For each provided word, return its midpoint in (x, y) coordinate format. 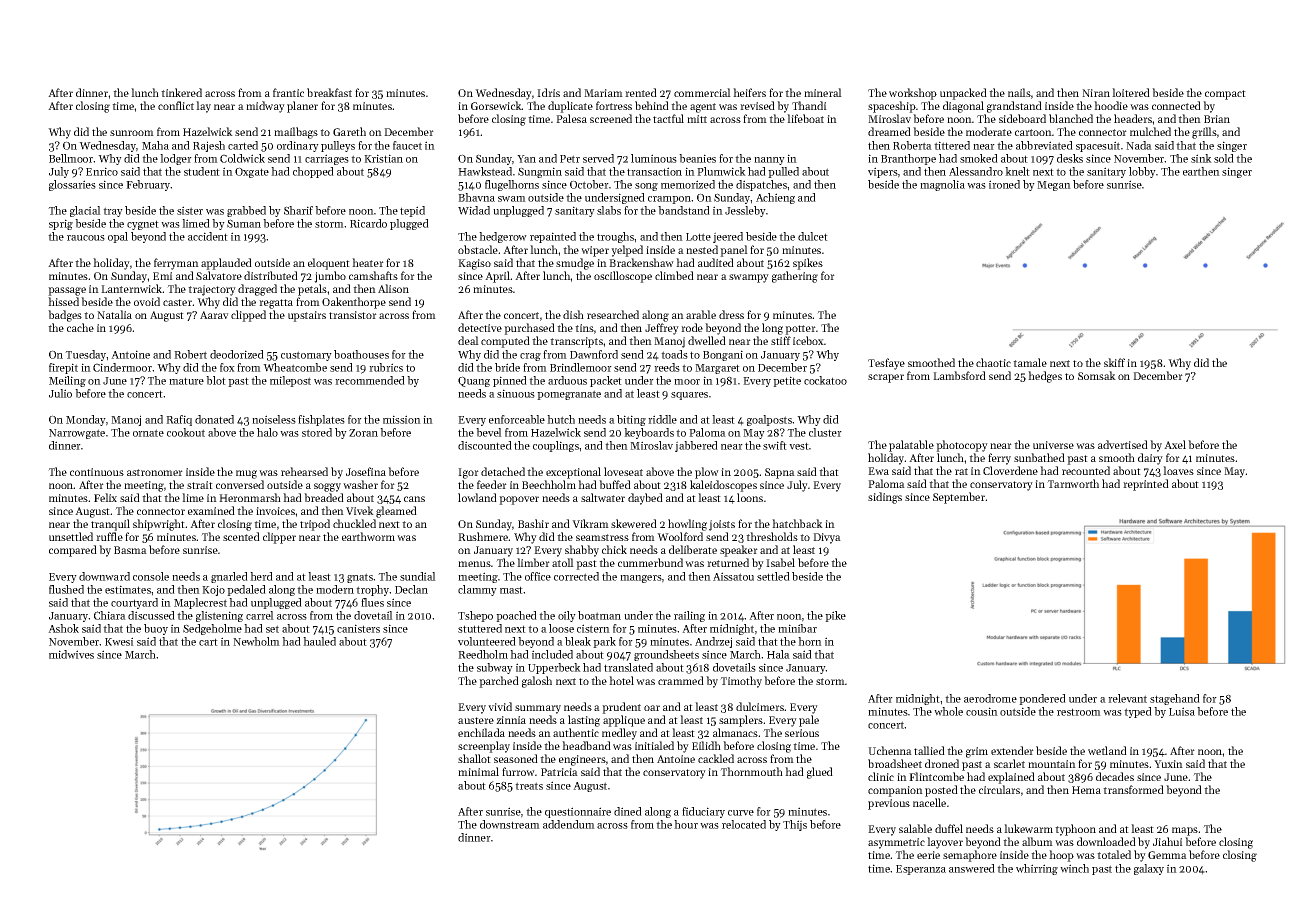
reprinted (1146, 485)
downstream (510, 824)
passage (67, 291)
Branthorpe (908, 159)
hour (686, 824)
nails (1019, 92)
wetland (1107, 750)
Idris (548, 92)
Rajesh (209, 146)
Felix (105, 497)
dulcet (813, 236)
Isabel (780, 562)
